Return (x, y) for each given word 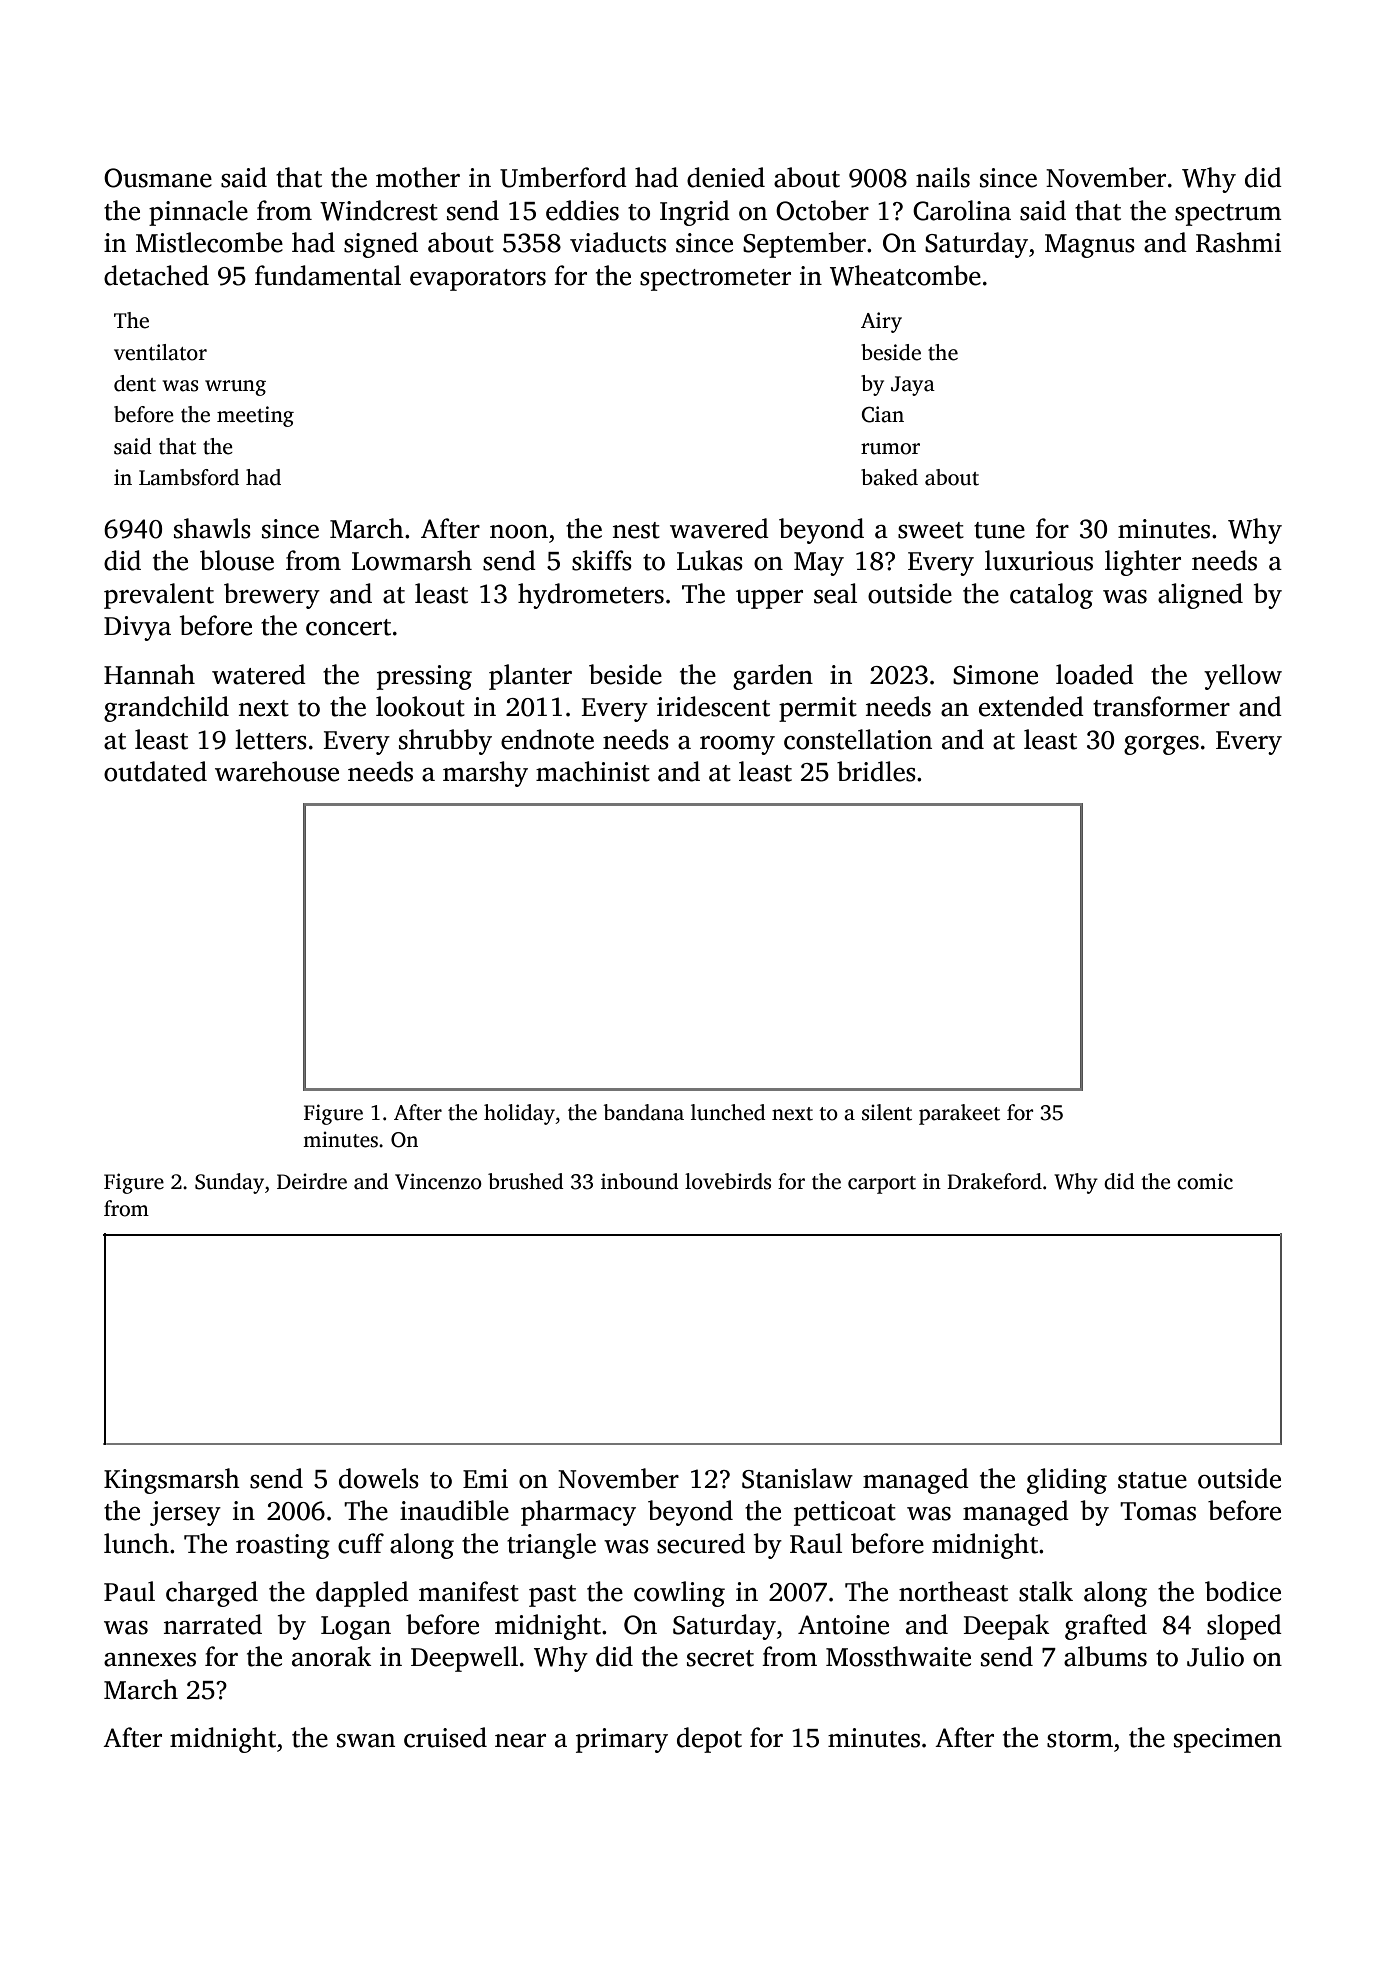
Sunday (229, 1183)
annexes (150, 1660)
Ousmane (158, 178)
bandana (643, 1112)
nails (943, 177)
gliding (1067, 1481)
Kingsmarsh (172, 1481)
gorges (1161, 745)
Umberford (563, 177)
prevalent (159, 596)
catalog (1051, 596)
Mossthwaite (898, 1656)
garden (773, 677)
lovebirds (728, 1181)
